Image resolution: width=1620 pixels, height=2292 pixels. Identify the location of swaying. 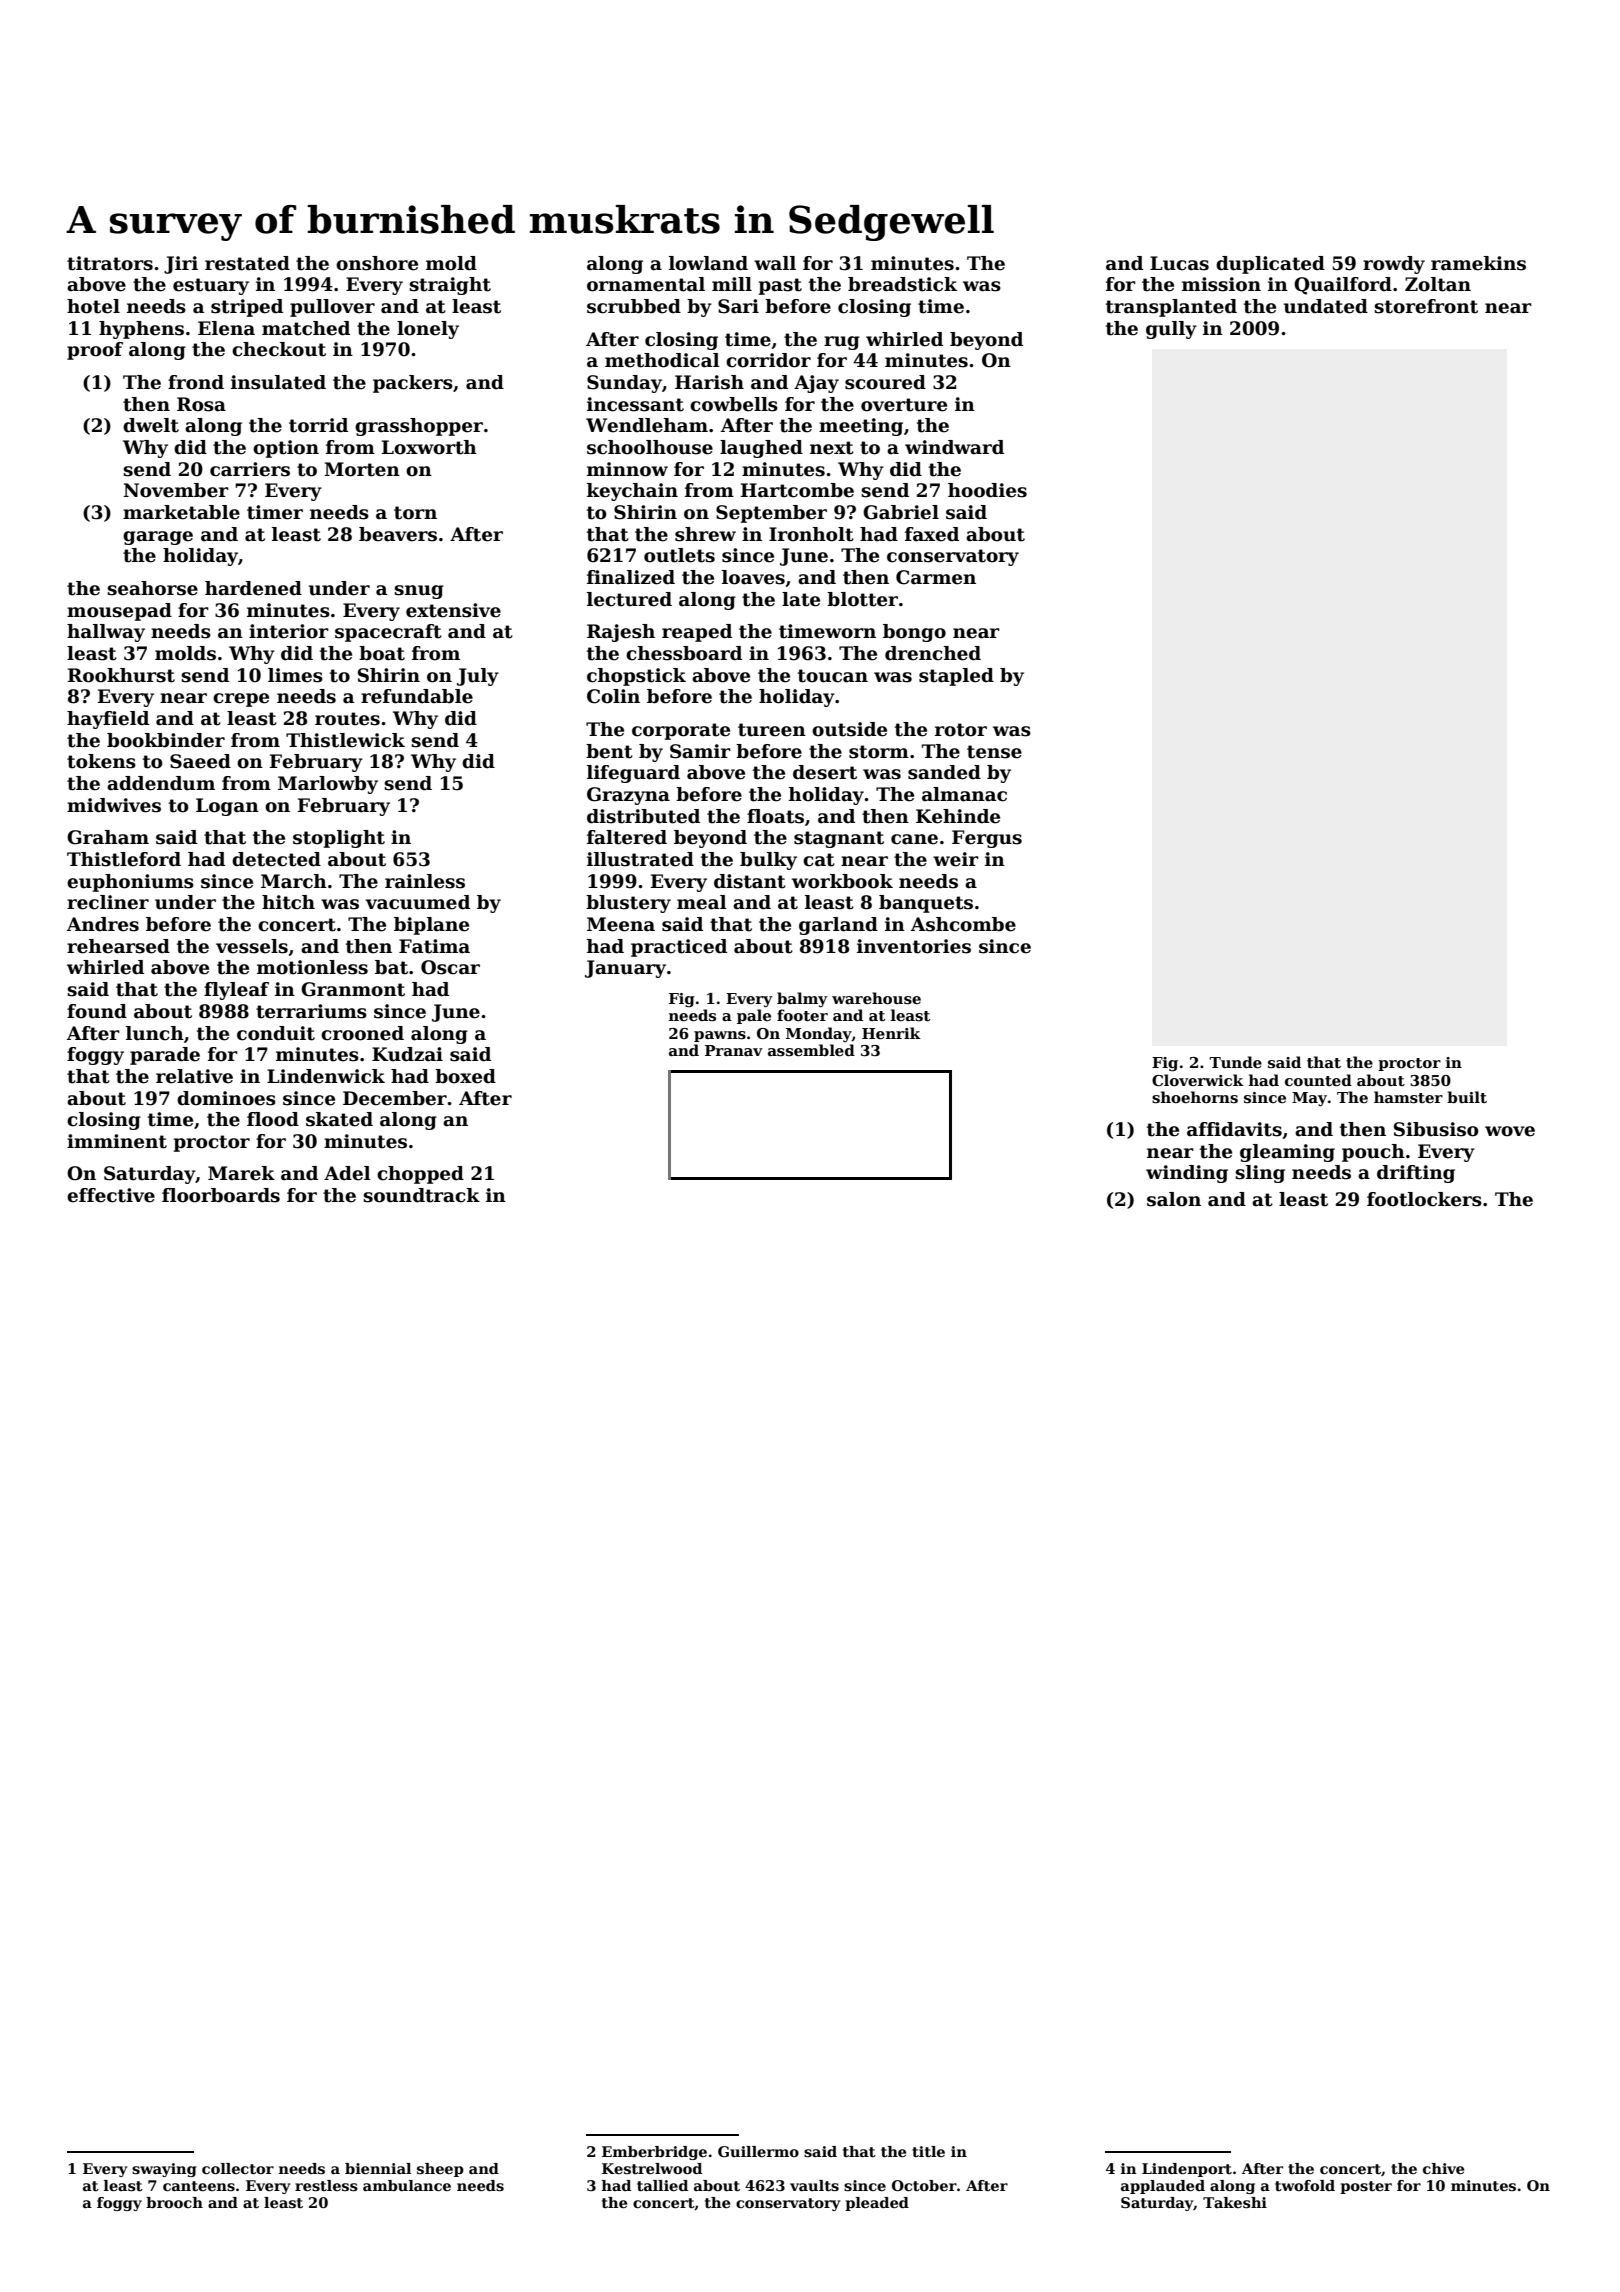
(164, 2170).
